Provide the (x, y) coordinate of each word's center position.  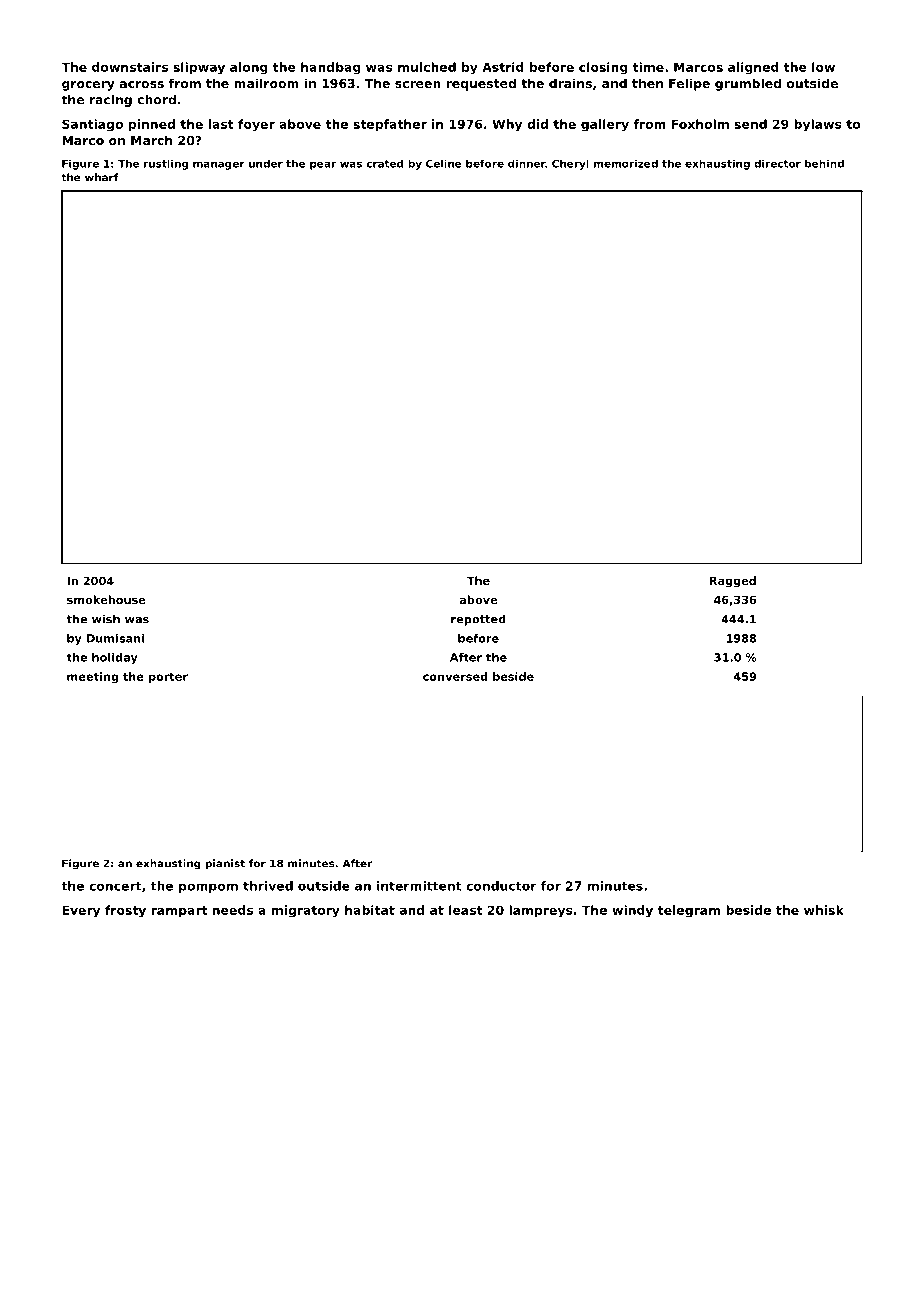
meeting (92, 677)
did (537, 124)
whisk (824, 910)
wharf (102, 177)
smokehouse (106, 599)
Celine (444, 163)
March (151, 140)
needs (233, 910)
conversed (455, 676)
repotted (478, 620)
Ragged (733, 582)
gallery (605, 125)
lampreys (541, 911)
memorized (626, 163)
